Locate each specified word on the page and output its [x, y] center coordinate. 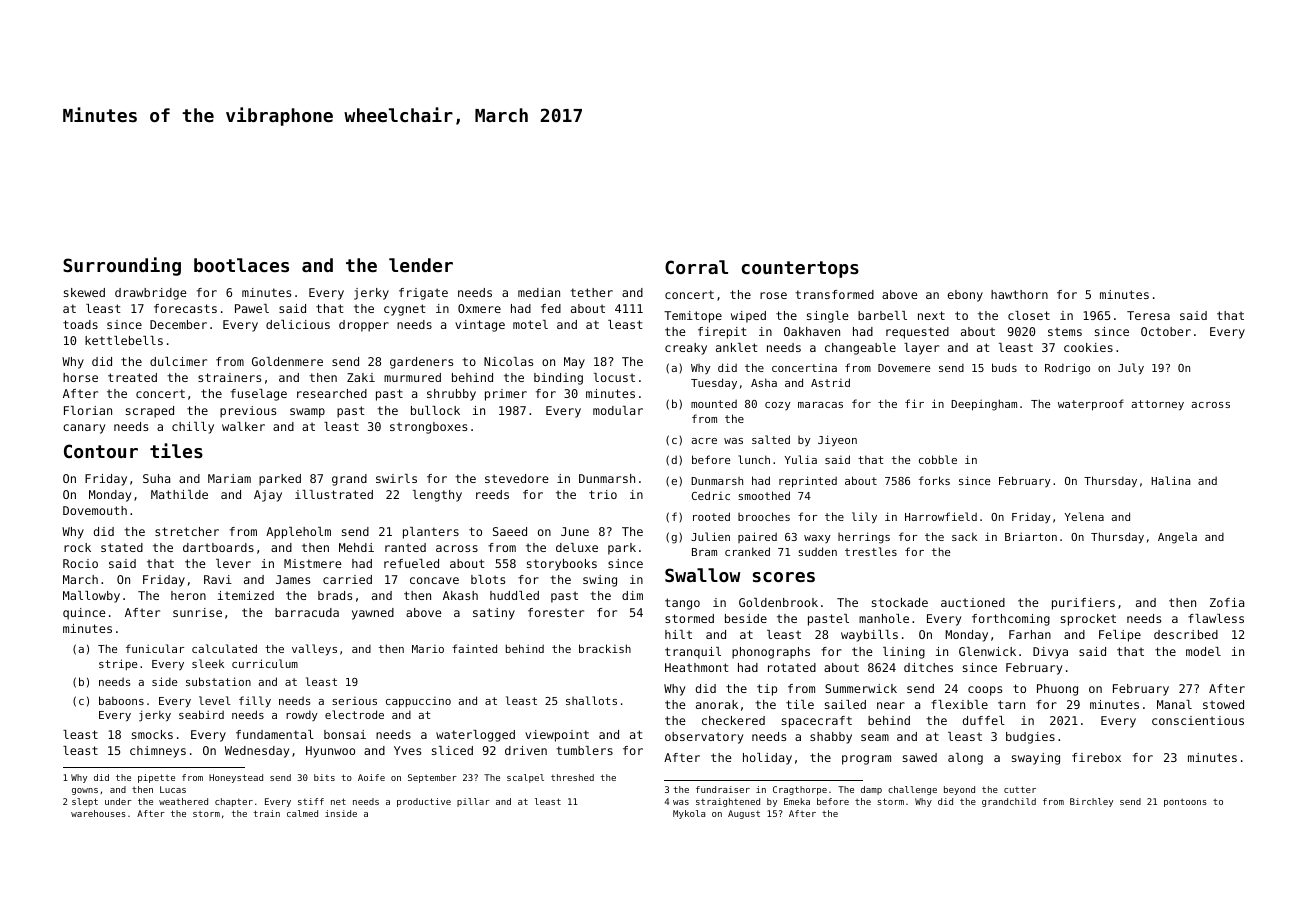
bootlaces [241, 265]
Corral [696, 267]
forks [934, 480]
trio [603, 494]
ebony [965, 296]
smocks [152, 734]
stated [122, 547]
